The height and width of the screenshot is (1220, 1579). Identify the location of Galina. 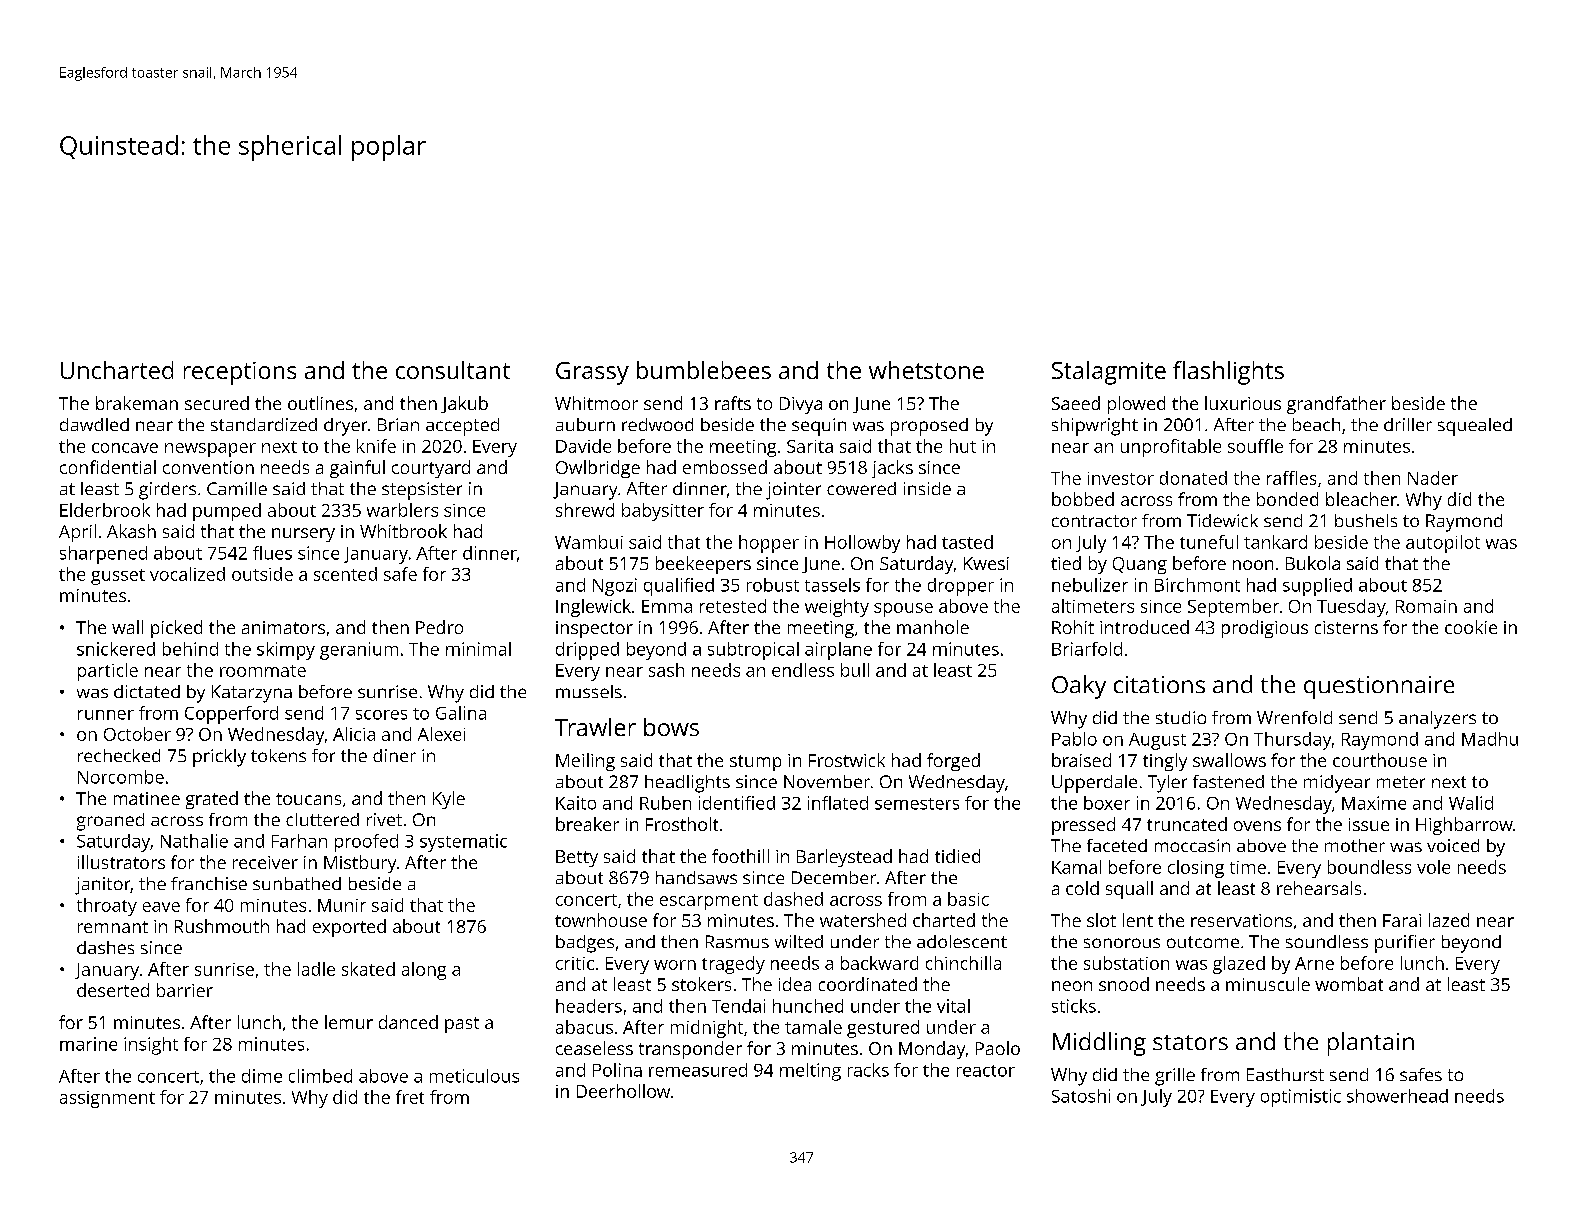
(461, 713).
